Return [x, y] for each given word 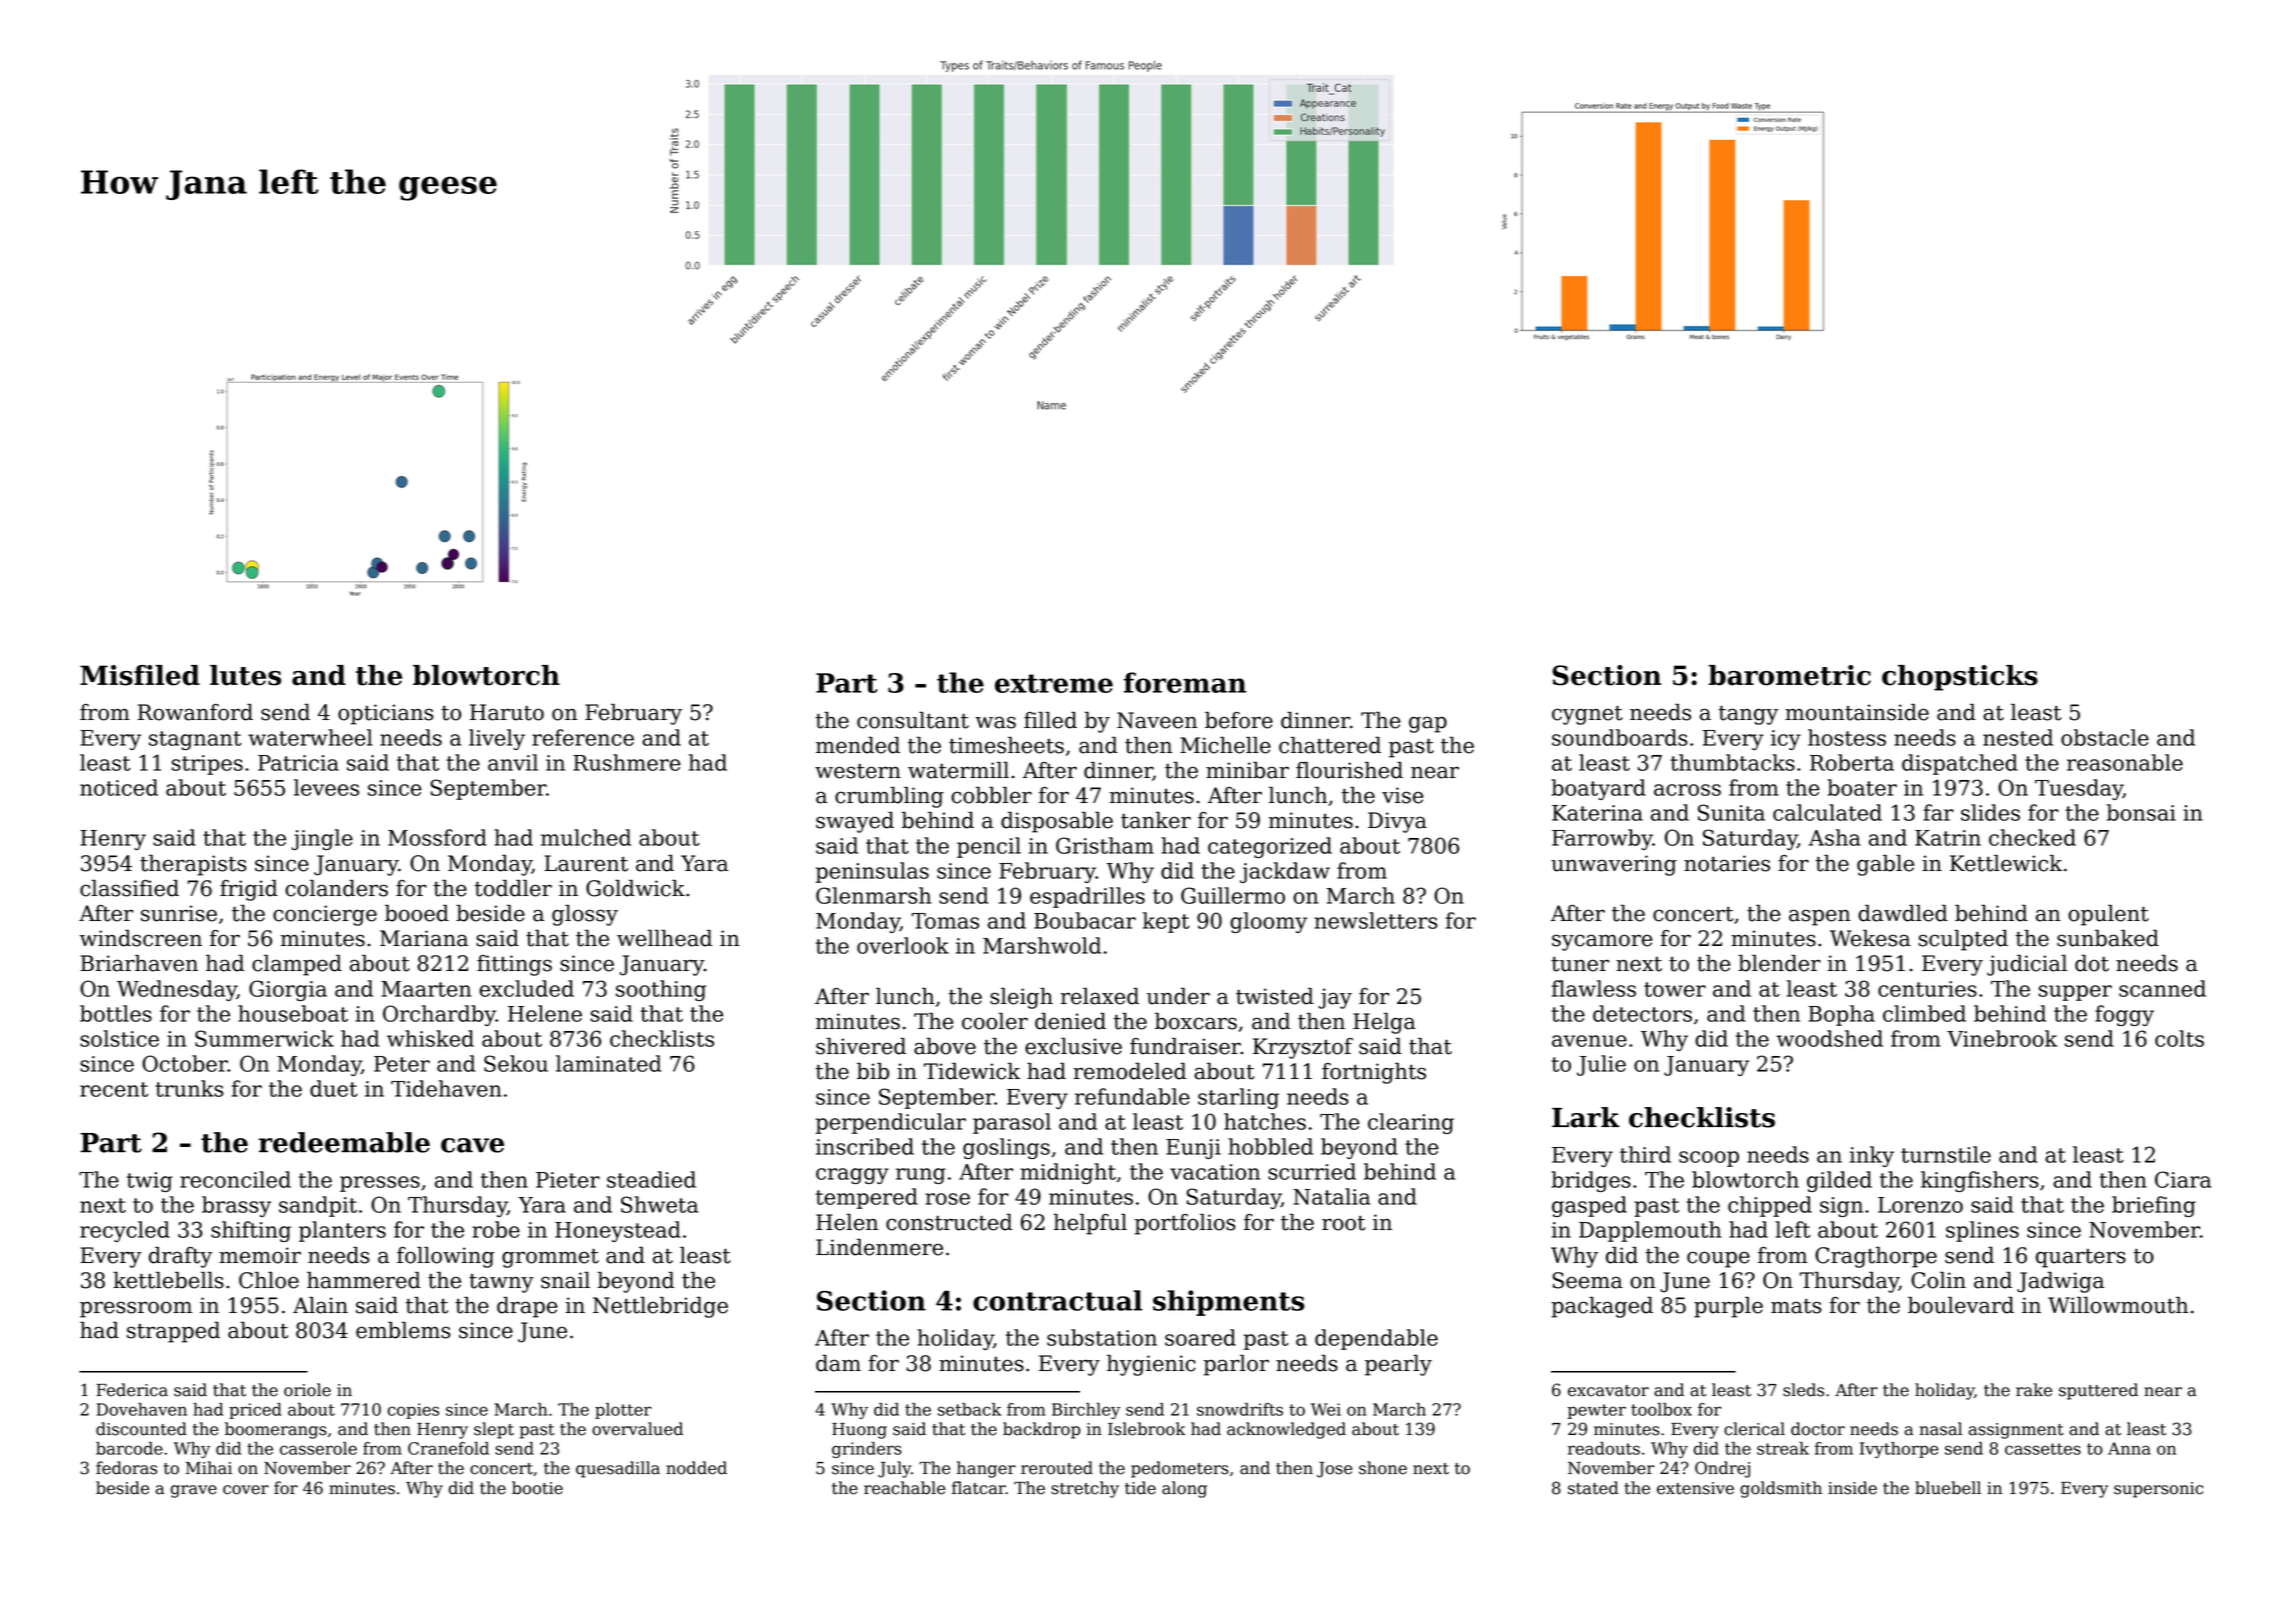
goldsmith [1781, 1489]
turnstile [1946, 1154]
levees [326, 787]
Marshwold [1042, 945]
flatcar [979, 1488]
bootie [537, 1488]
